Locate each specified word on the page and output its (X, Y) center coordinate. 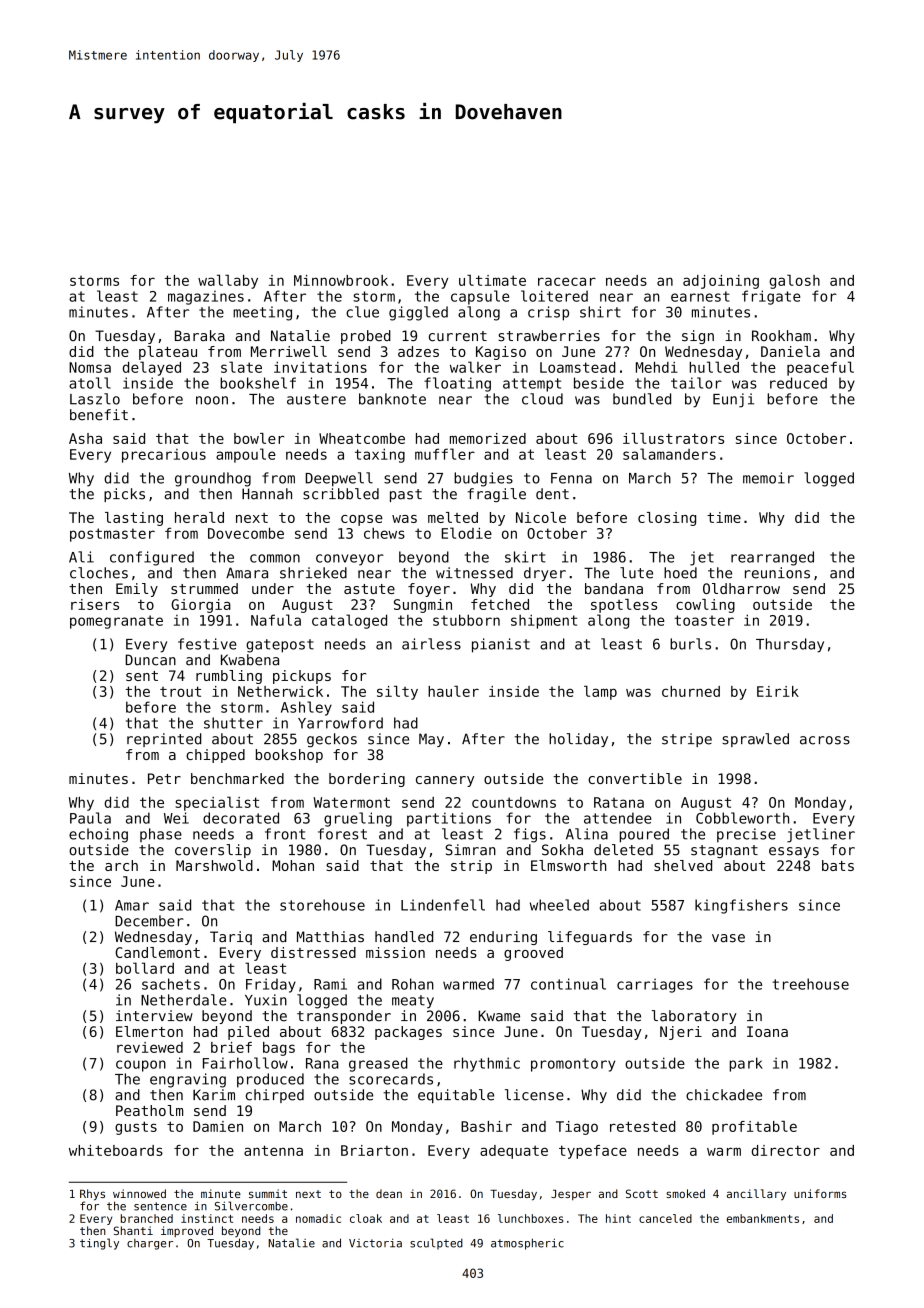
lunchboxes (530, 1218)
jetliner (821, 835)
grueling (358, 819)
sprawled (755, 740)
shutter (233, 723)
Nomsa (90, 367)
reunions (777, 573)
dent (552, 494)
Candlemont (157, 952)
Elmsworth (568, 865)
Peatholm (149, 1110)
